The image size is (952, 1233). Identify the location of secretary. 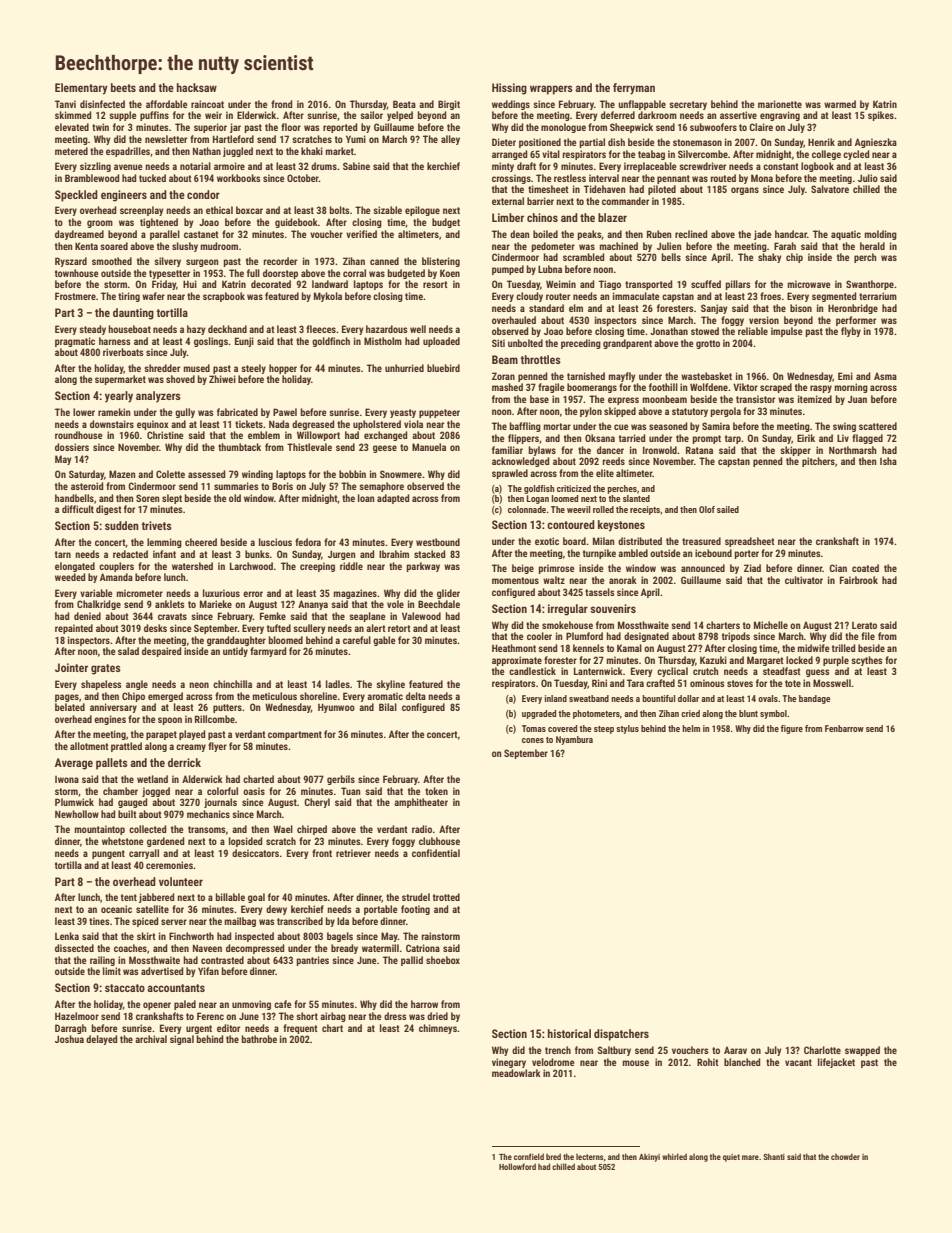
(688, 105).
